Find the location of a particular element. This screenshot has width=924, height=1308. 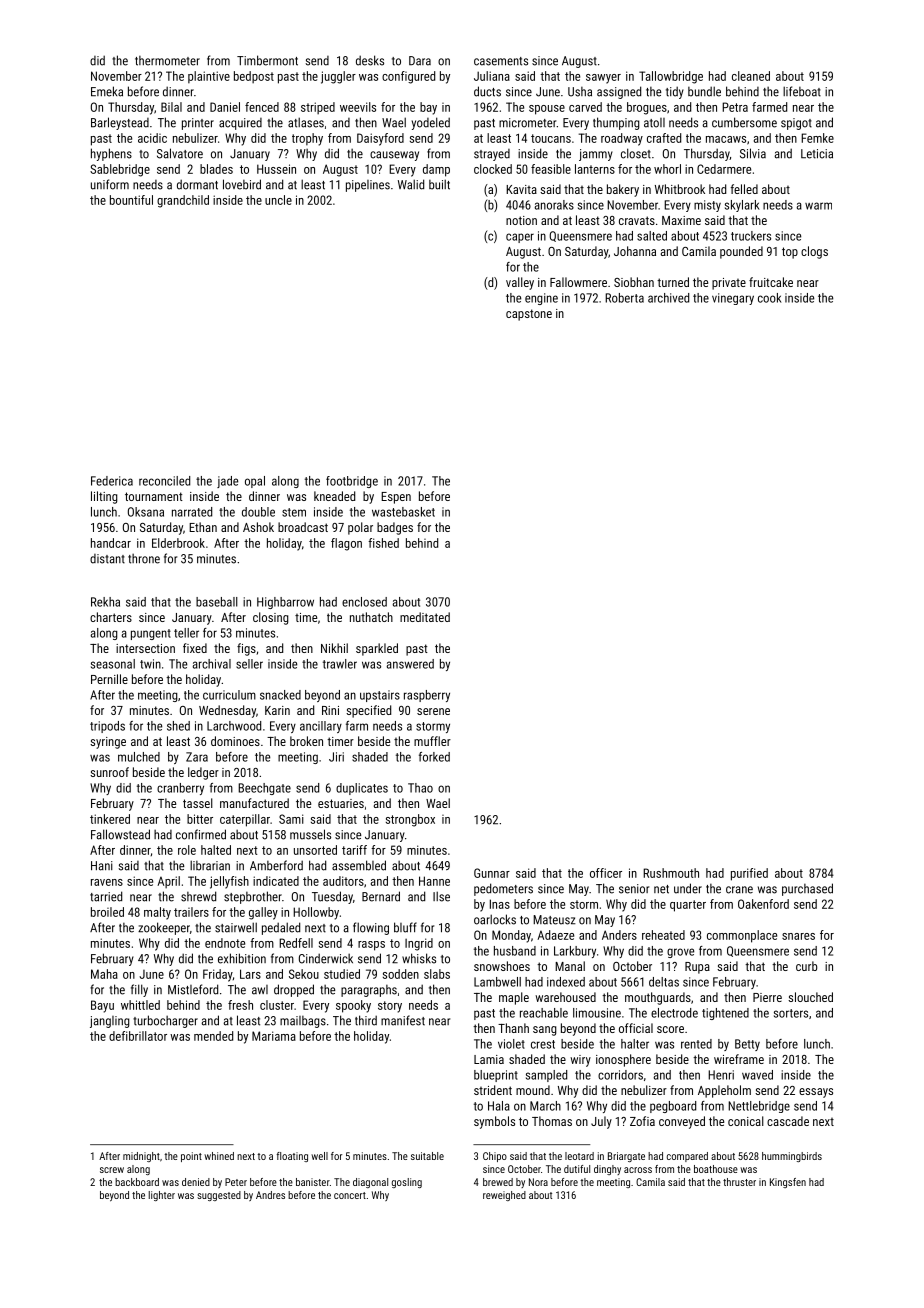

Timbermont is located at coordinates (267, 60).
